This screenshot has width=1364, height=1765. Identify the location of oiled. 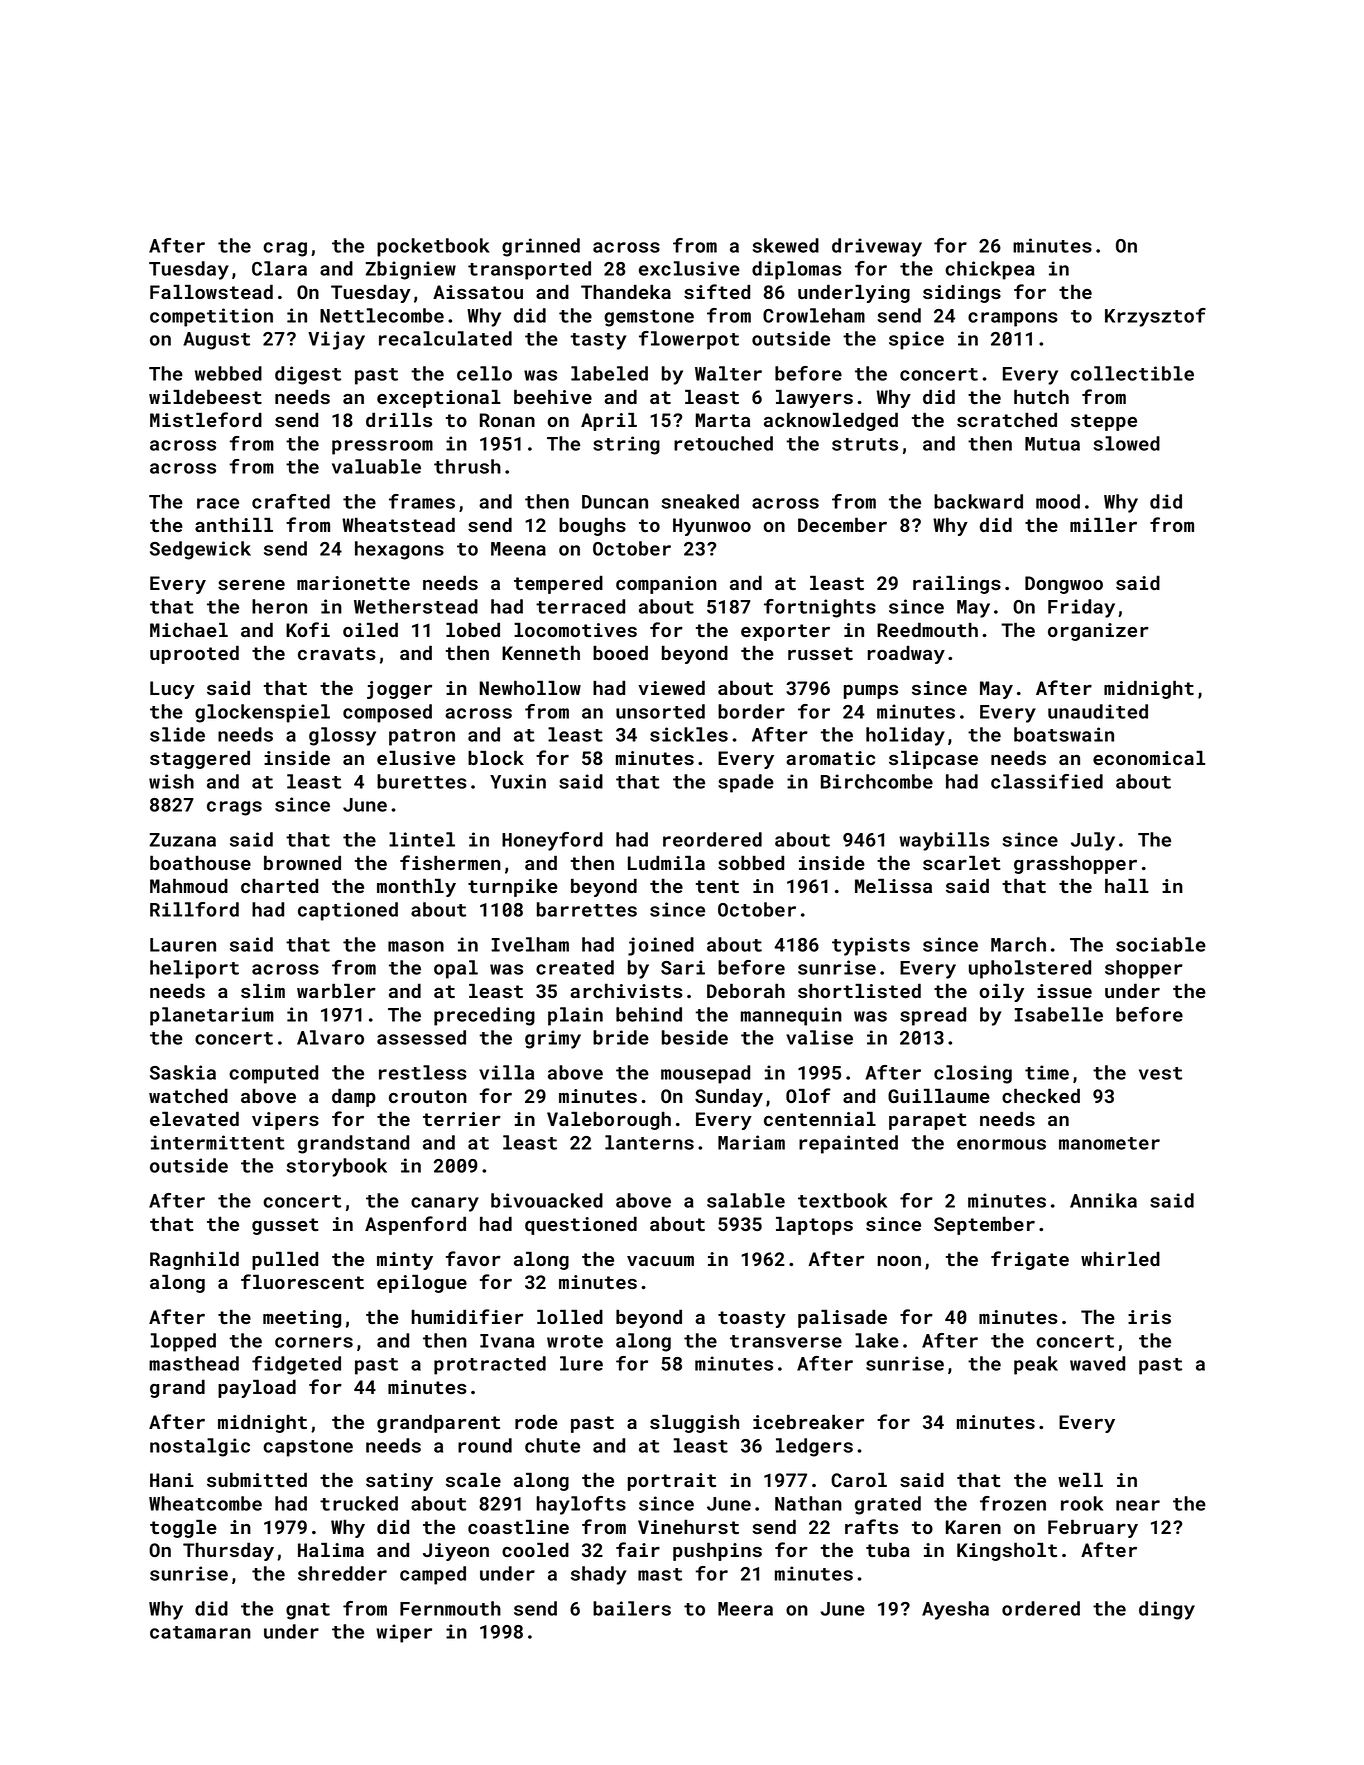
(370, 629).
